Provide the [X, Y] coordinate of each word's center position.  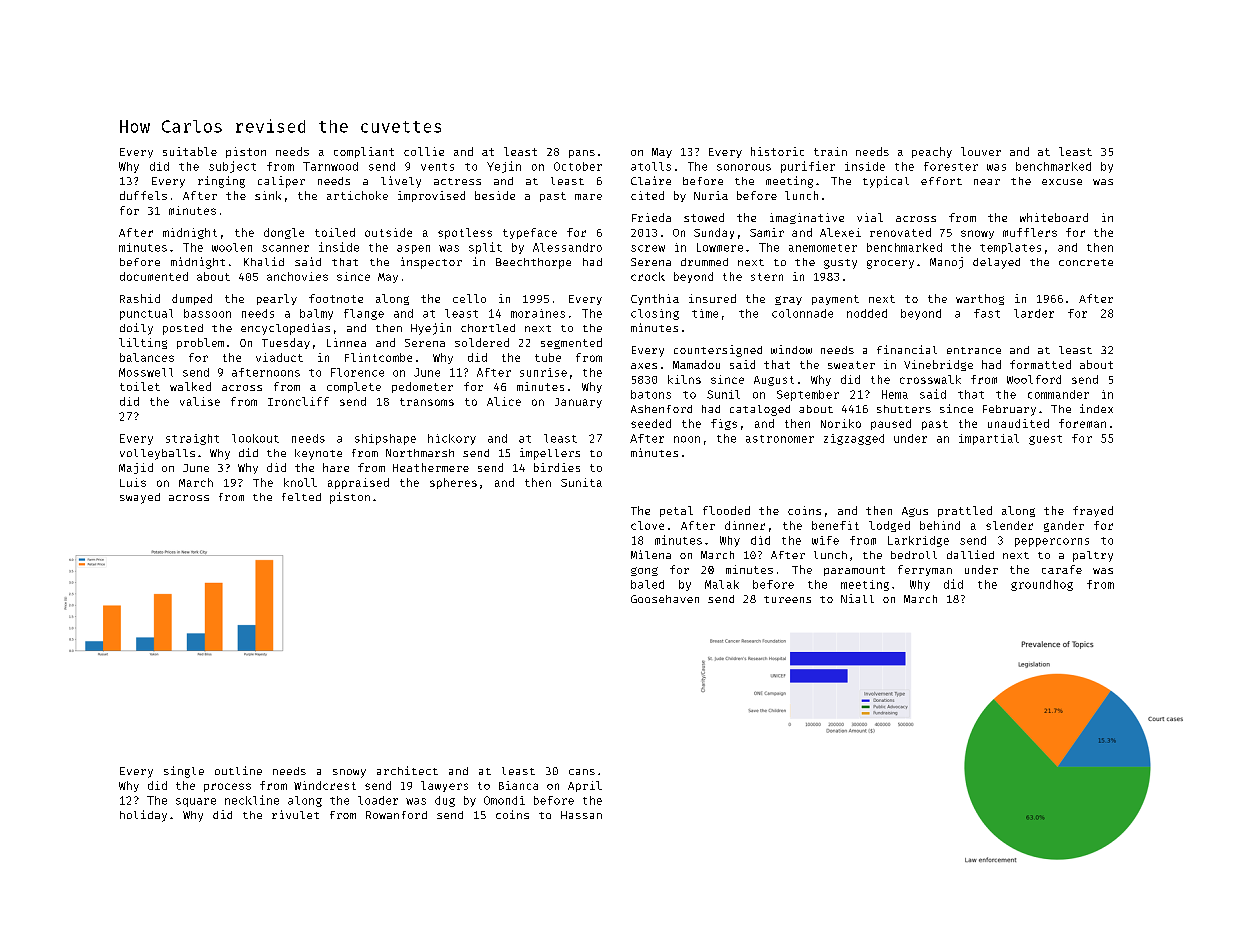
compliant [364, 152]
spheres [453, 483]
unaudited [1018, 423]
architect [407, 770]
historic [777, 151]
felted [301, 497]
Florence [357, 372]
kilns [684, 379]
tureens [787, 599]
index [1096, 408]
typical [886, 182]
